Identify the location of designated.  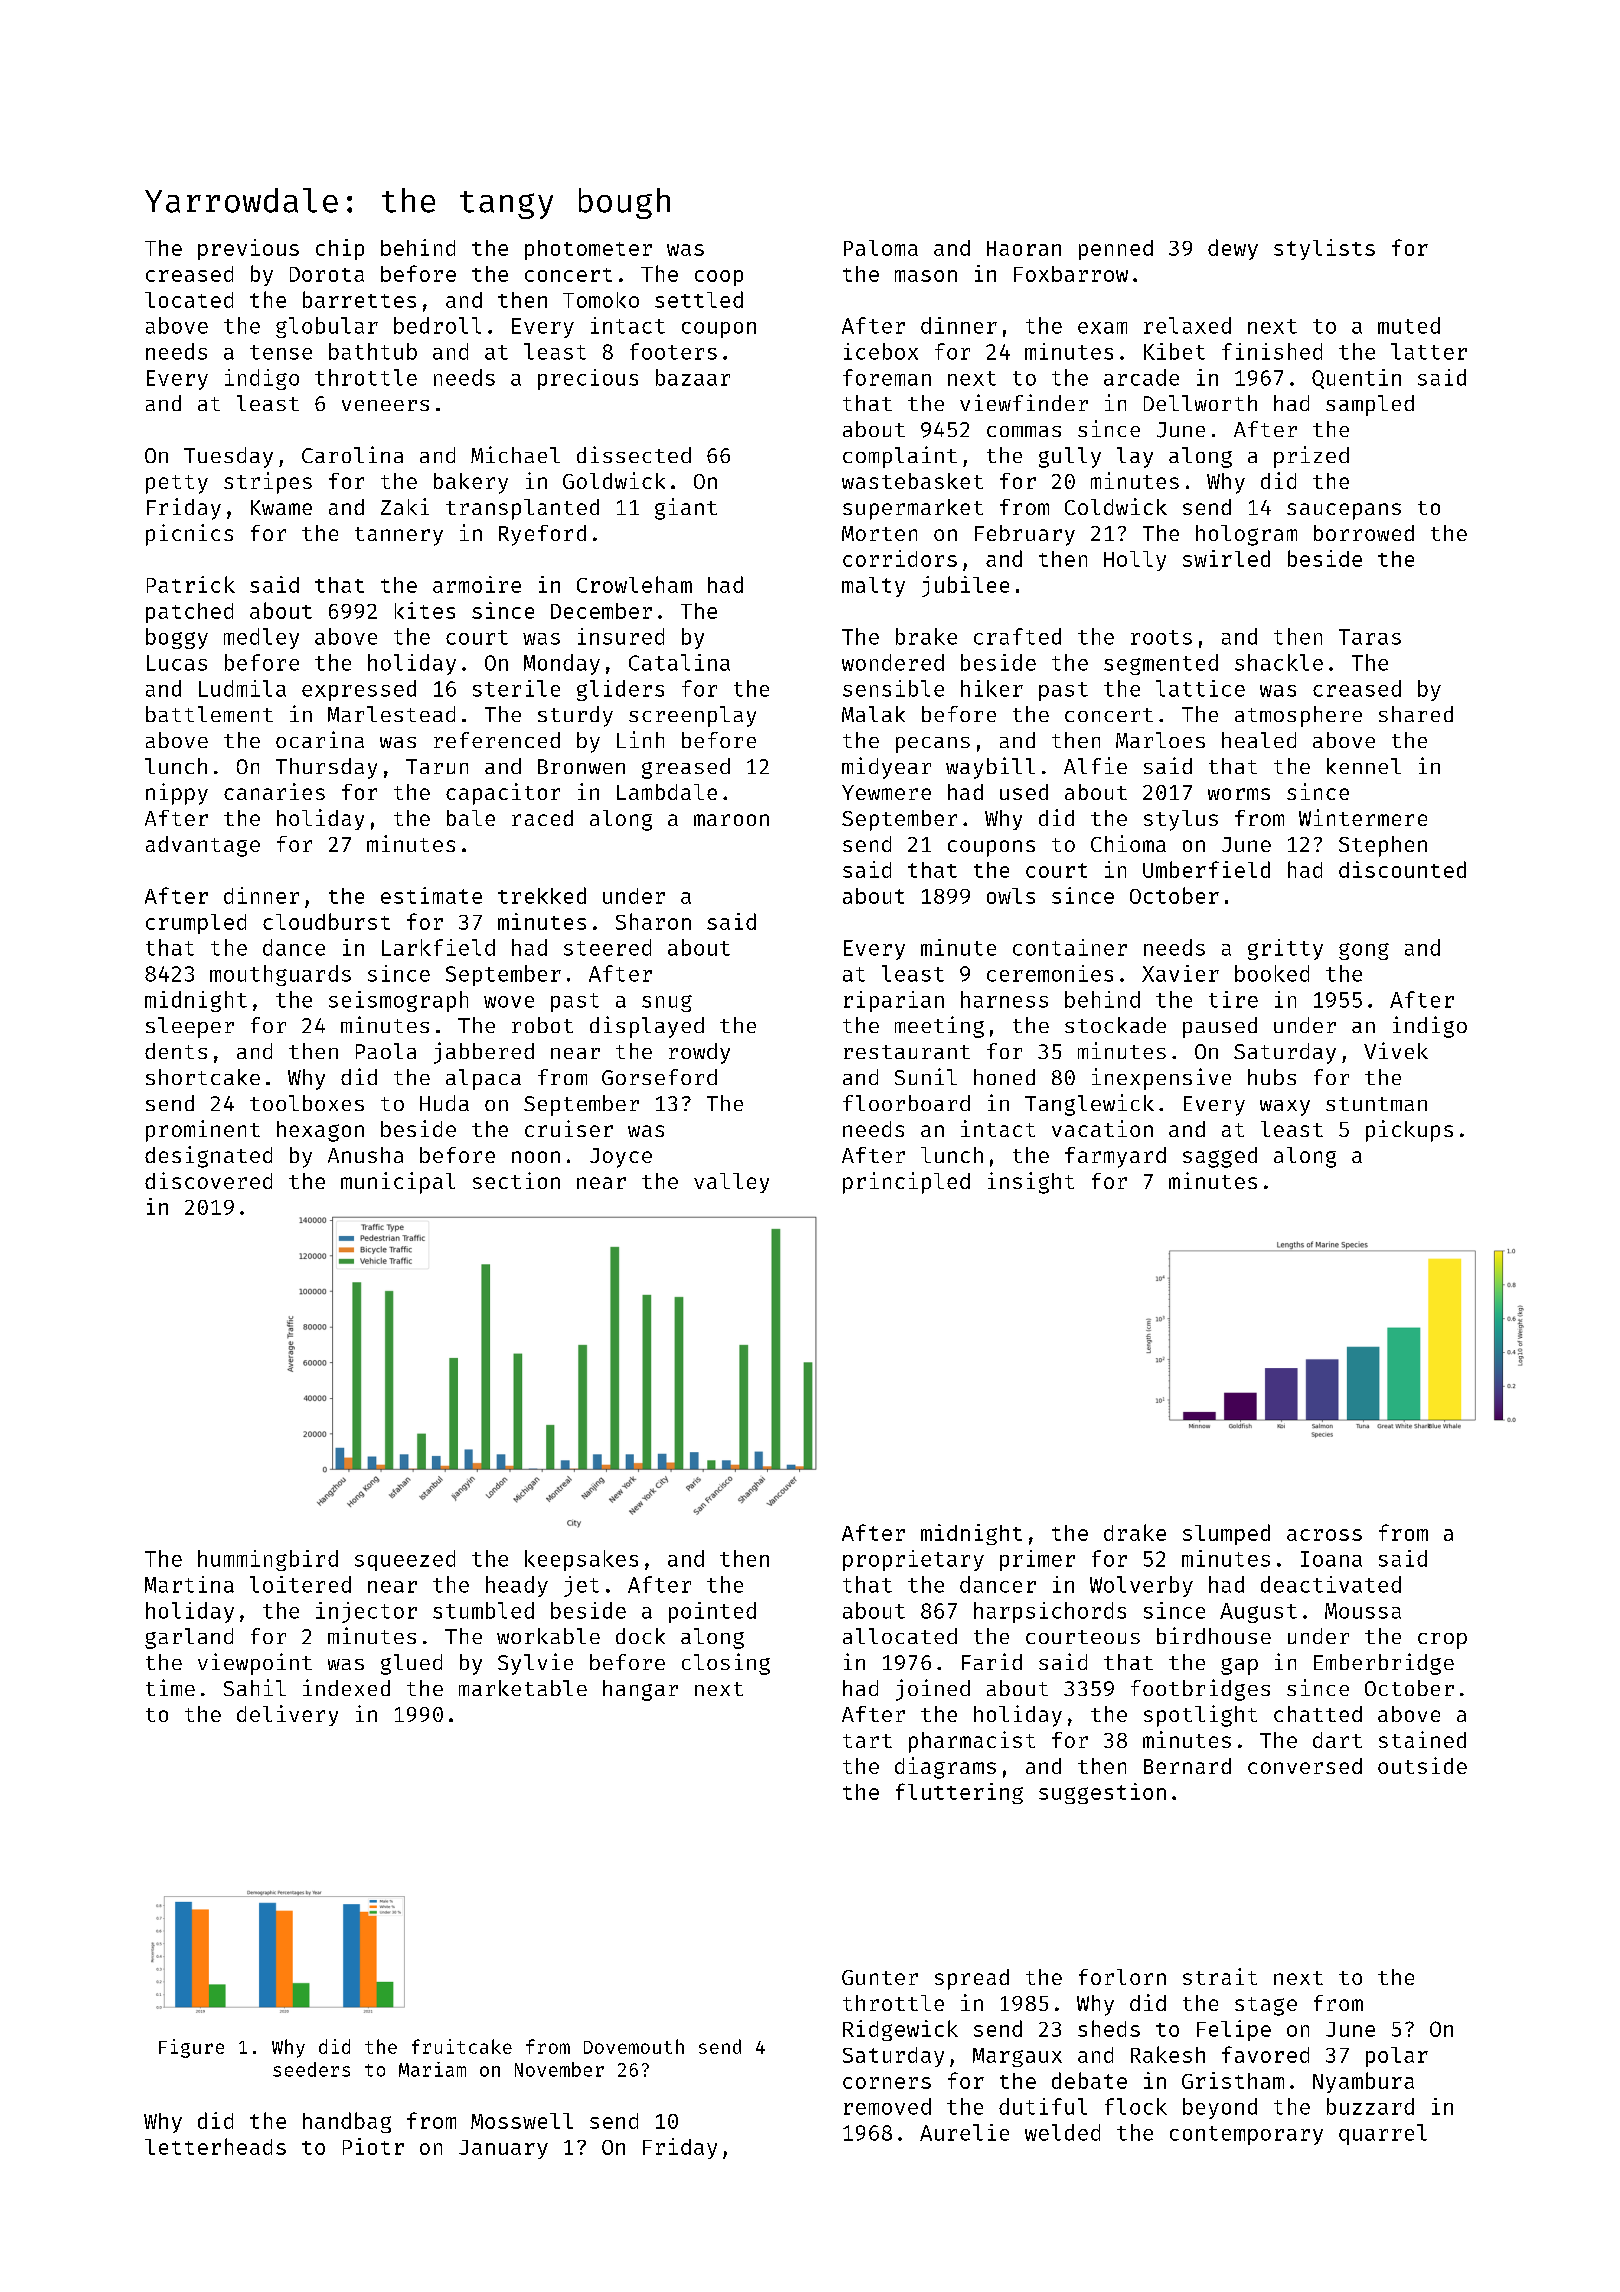
(208, 1157).
